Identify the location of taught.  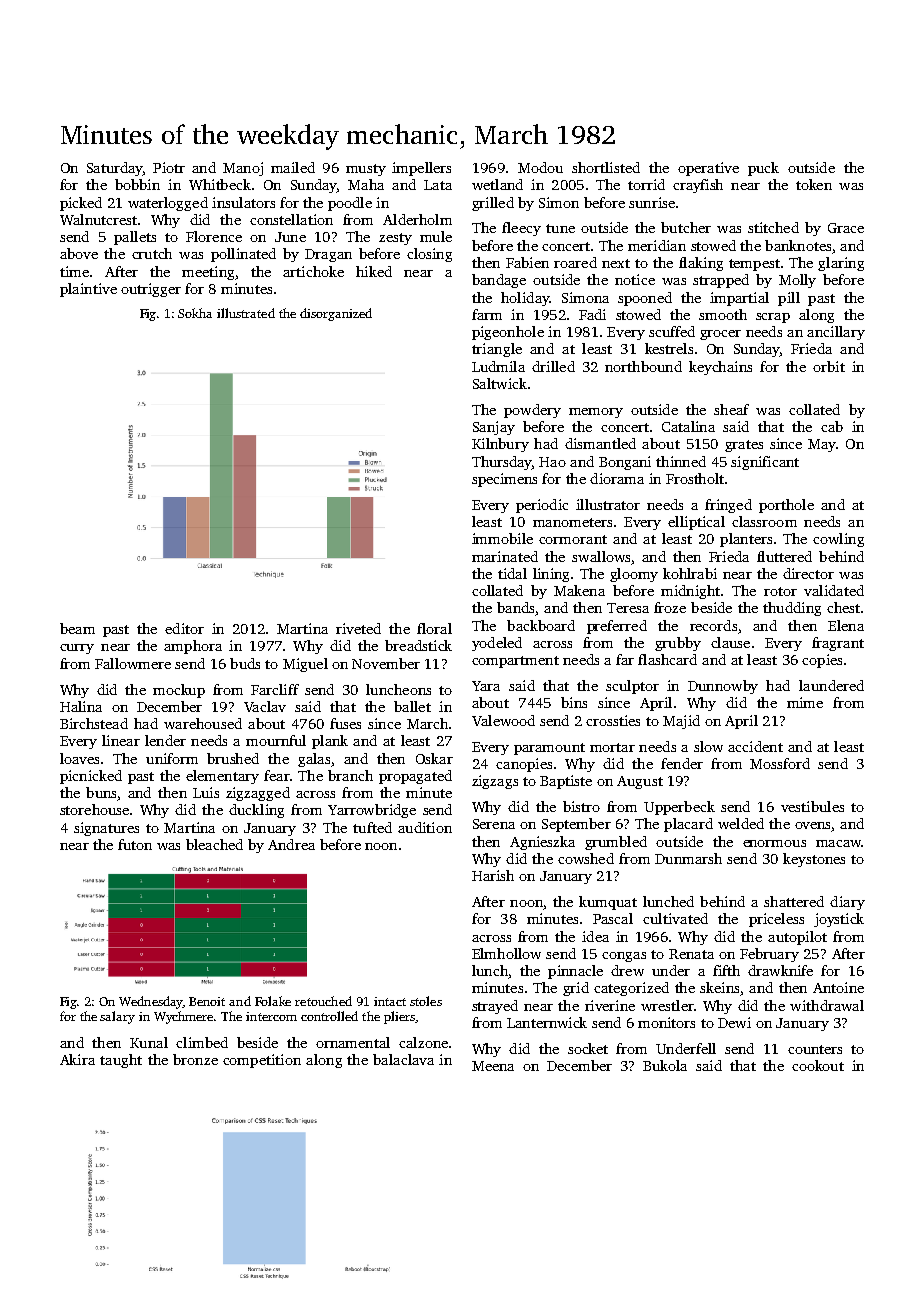
(121, 1061).
